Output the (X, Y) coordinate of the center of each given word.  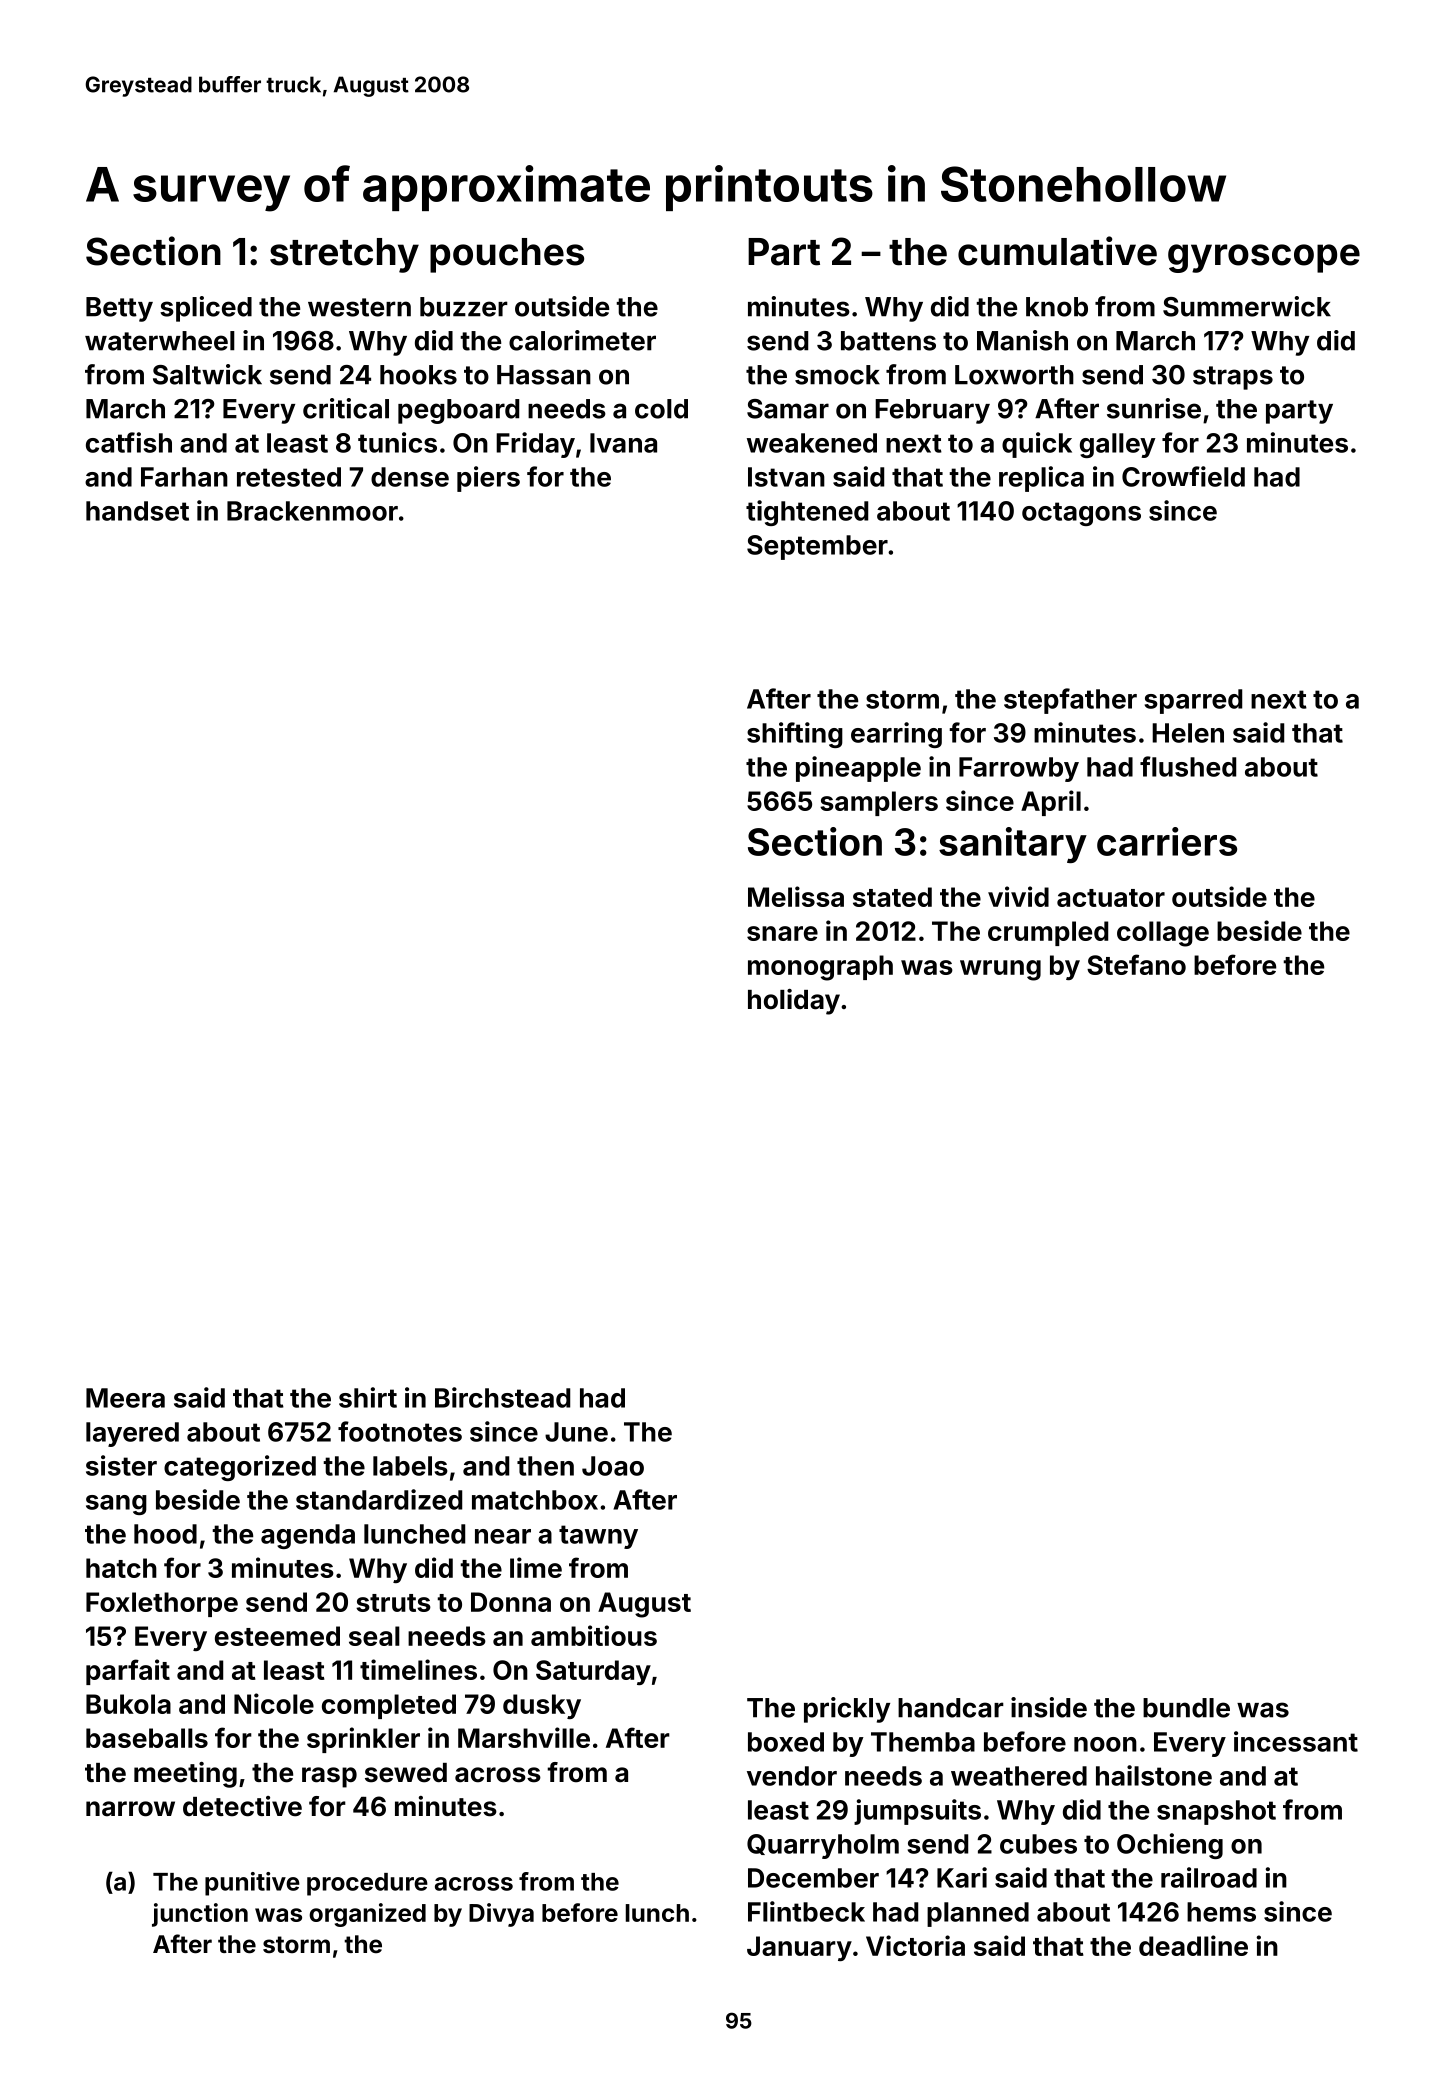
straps (1233, 378)
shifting (795, 735)
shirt (368, 1397)
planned (978, 1914)
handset (137, 511)
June (576, 1432)
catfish (129, 442)
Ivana (623, 443)
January (799, 1948)
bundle (1186, 1708)
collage (1163, 934)
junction (200, 1915)
